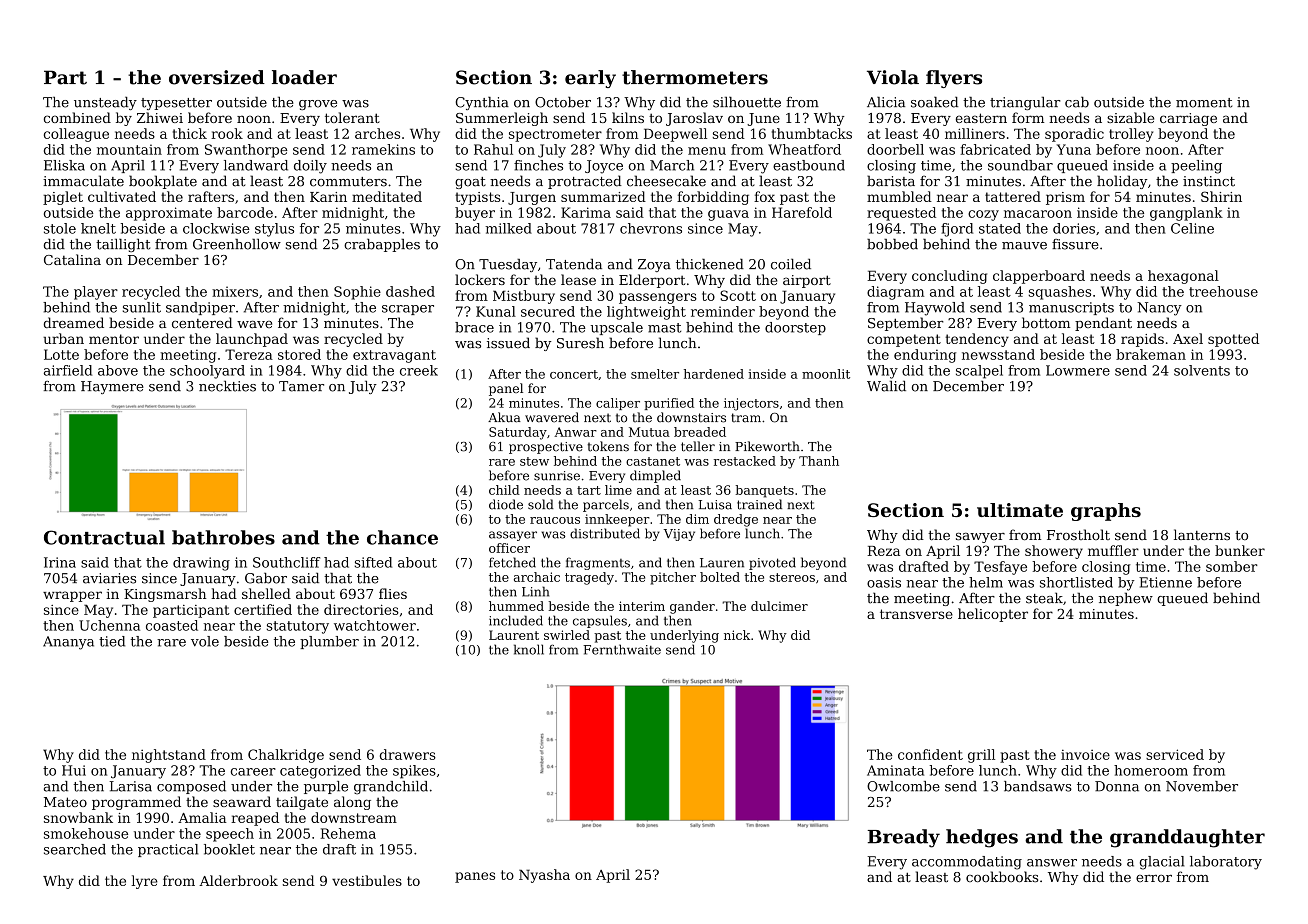 The width and height of the document is (1308, 924). Describe the element at coordinates (893, 77) in the document. I see `Viola` at that location.
